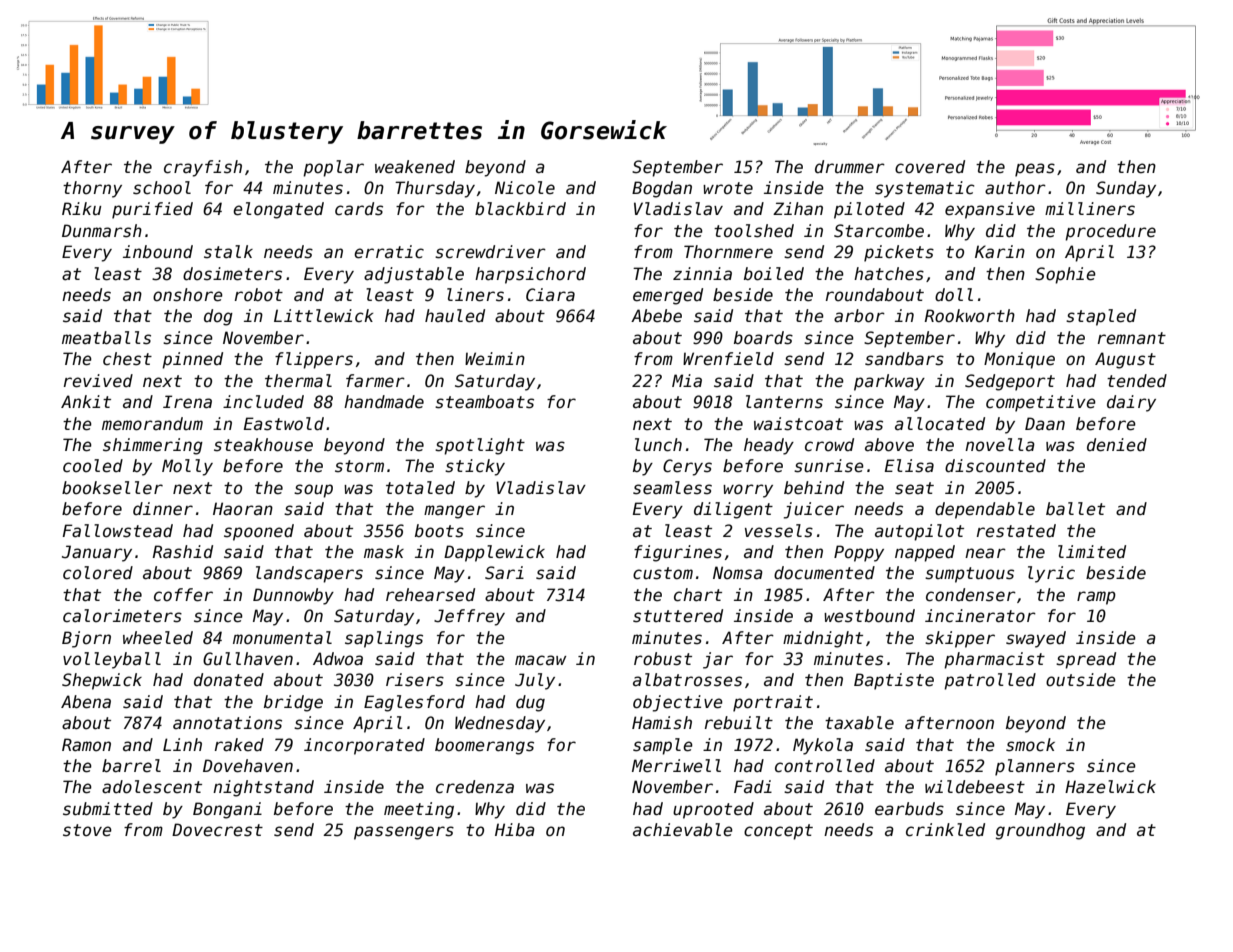 The image size is (1233, 952). Describe the element at coordinates (309, 574) in the screenshot. I see `landscapers` at that location.
